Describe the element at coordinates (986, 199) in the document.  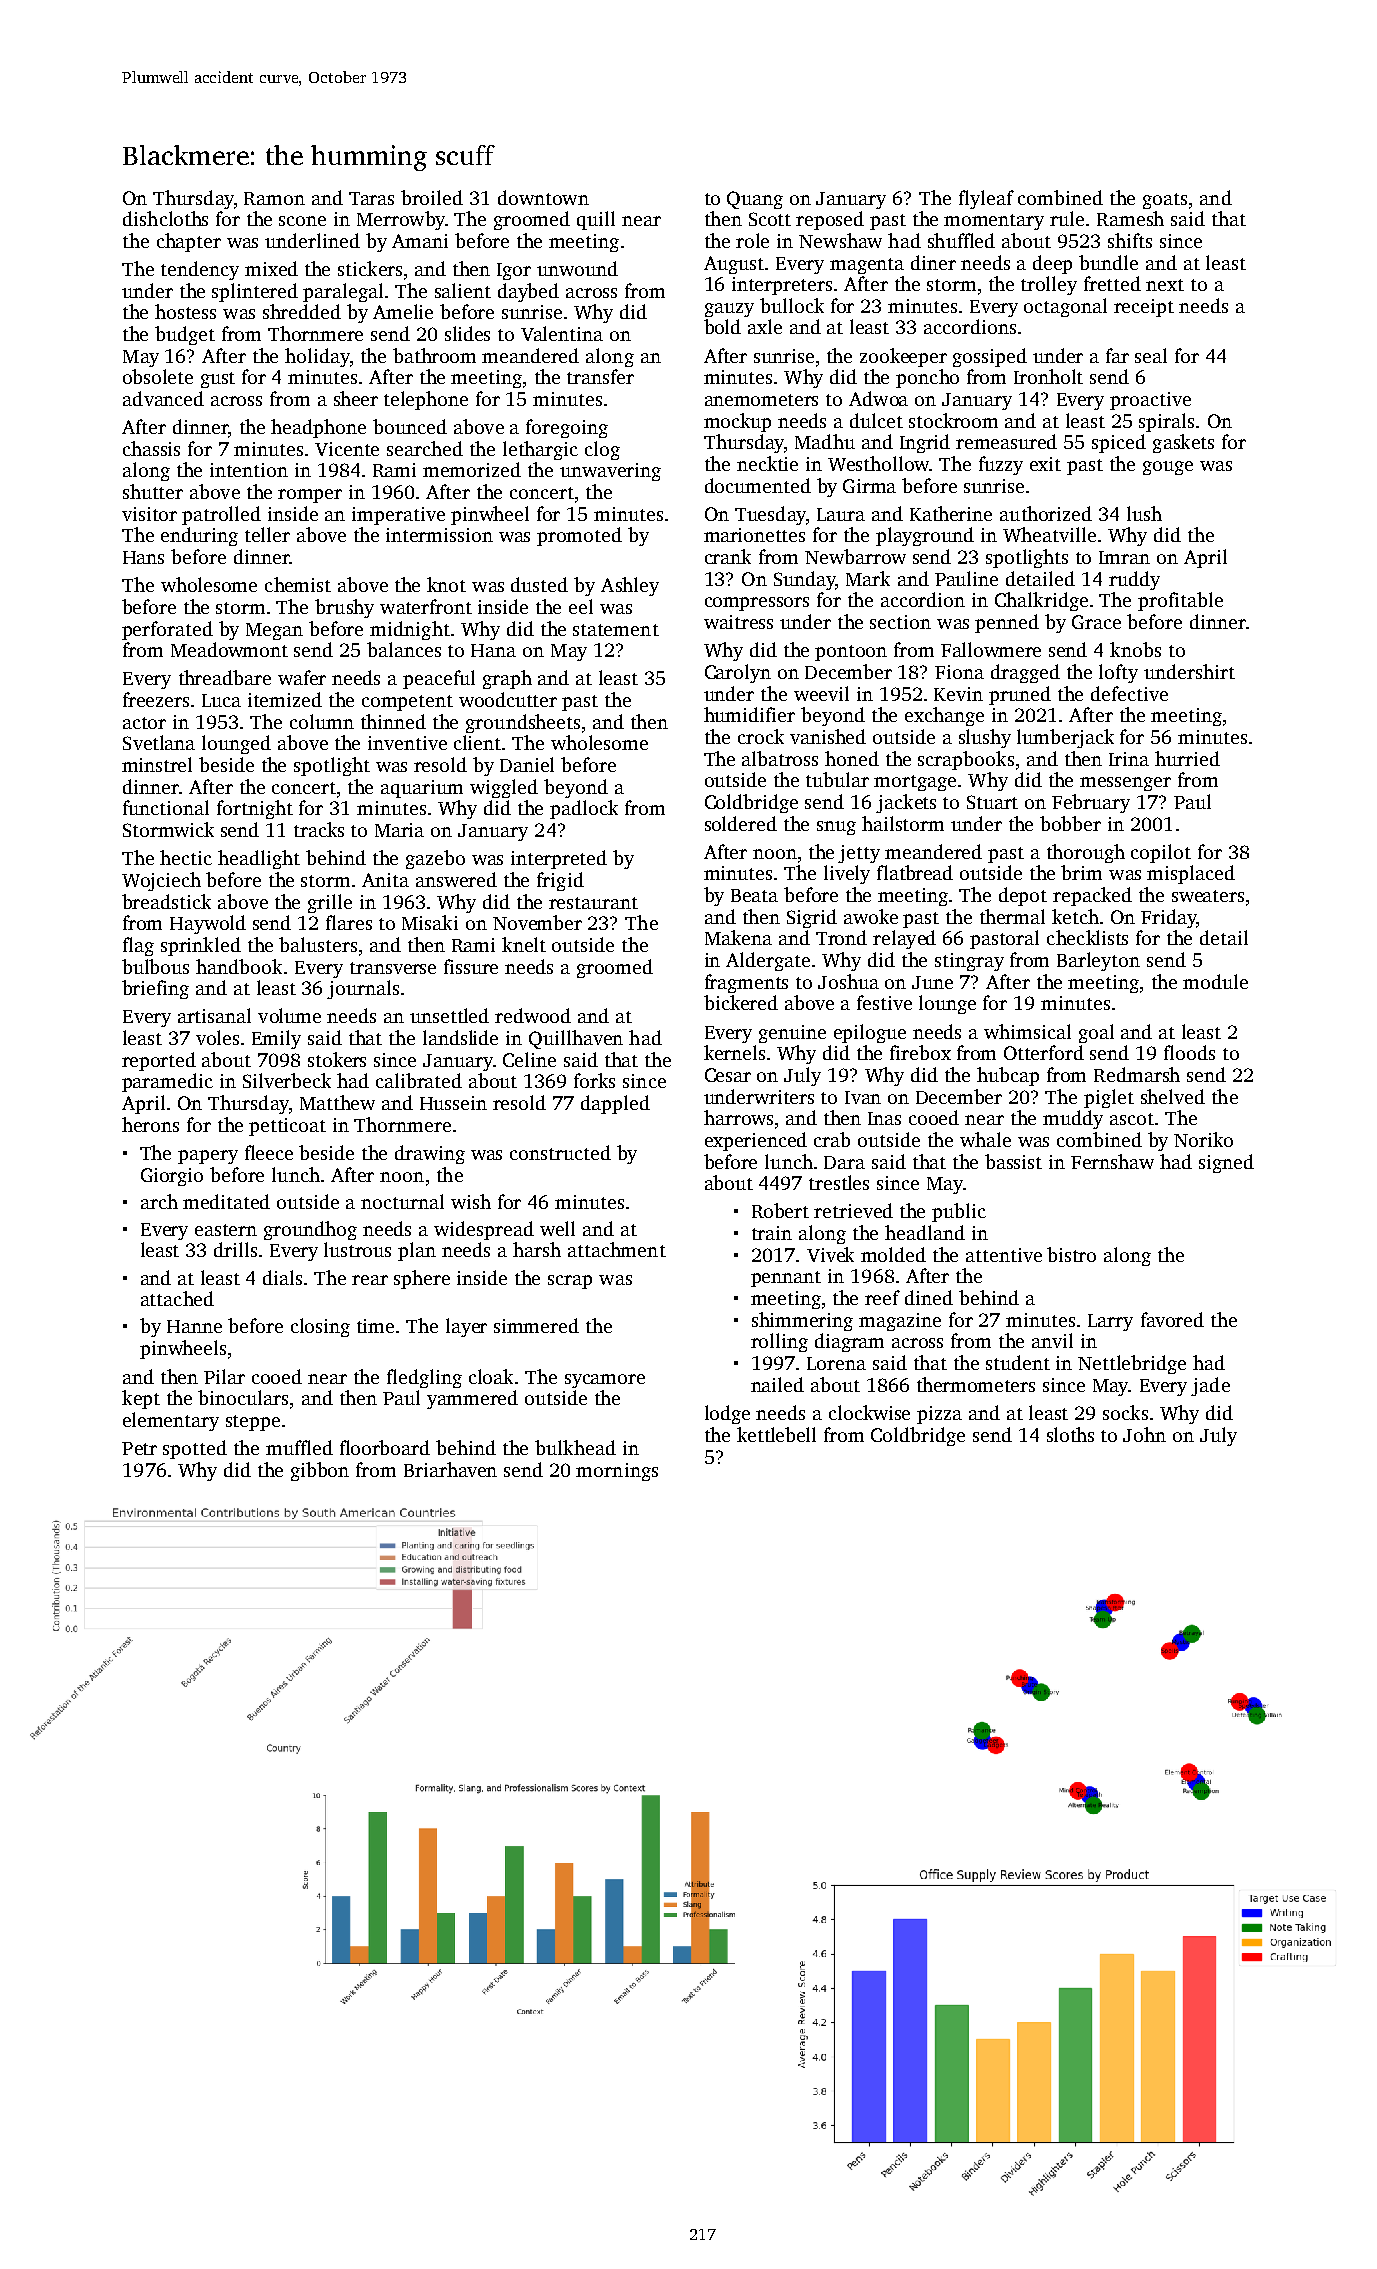
I see `flyleaf` at that location.
